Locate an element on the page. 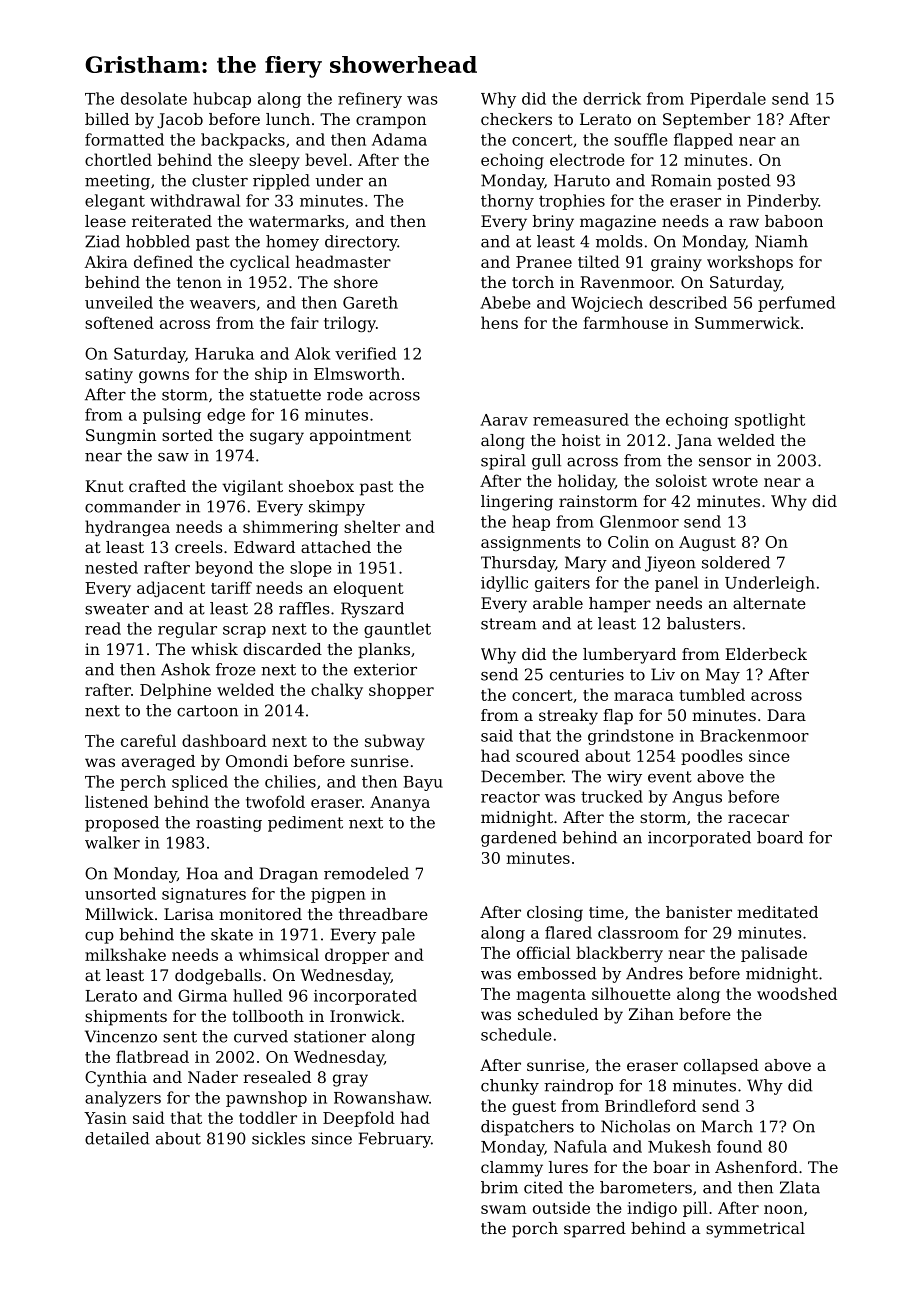 The width and height of the image is (924, 1308). Angus is located at coordinates (697, 798).
